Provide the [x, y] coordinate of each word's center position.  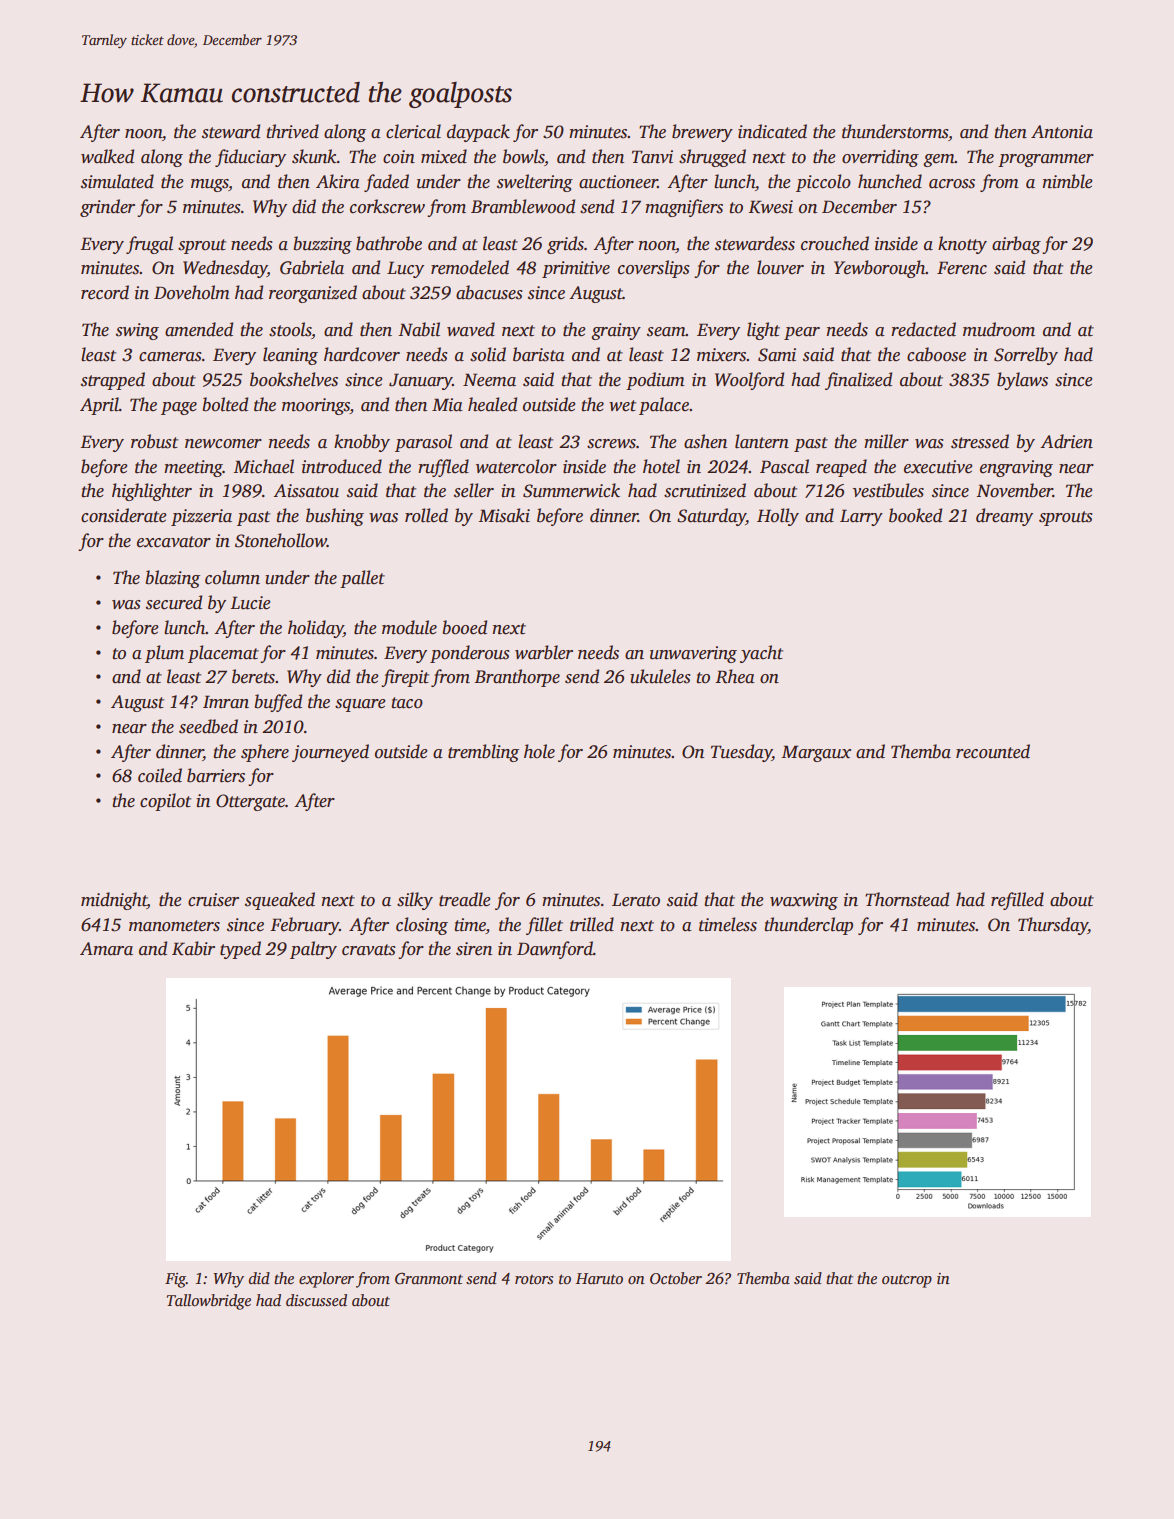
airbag [1016, 245]
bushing [335, 517]
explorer [326, 1280]
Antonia [1062, 132]
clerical [413, 131]
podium [655, 381]
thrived [292, 131]
